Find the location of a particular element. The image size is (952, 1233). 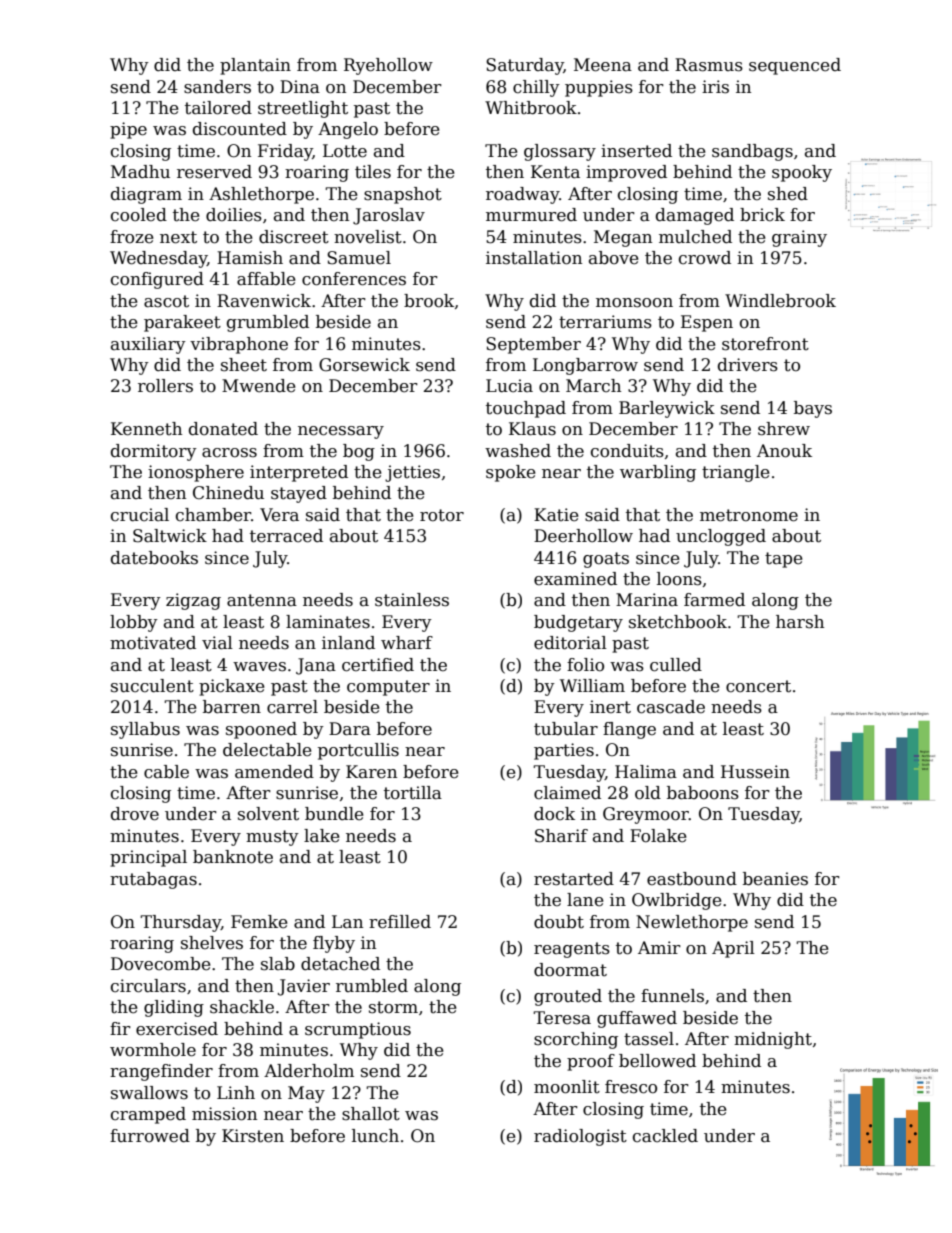

Lucia is located at coordinates (509, 386).
